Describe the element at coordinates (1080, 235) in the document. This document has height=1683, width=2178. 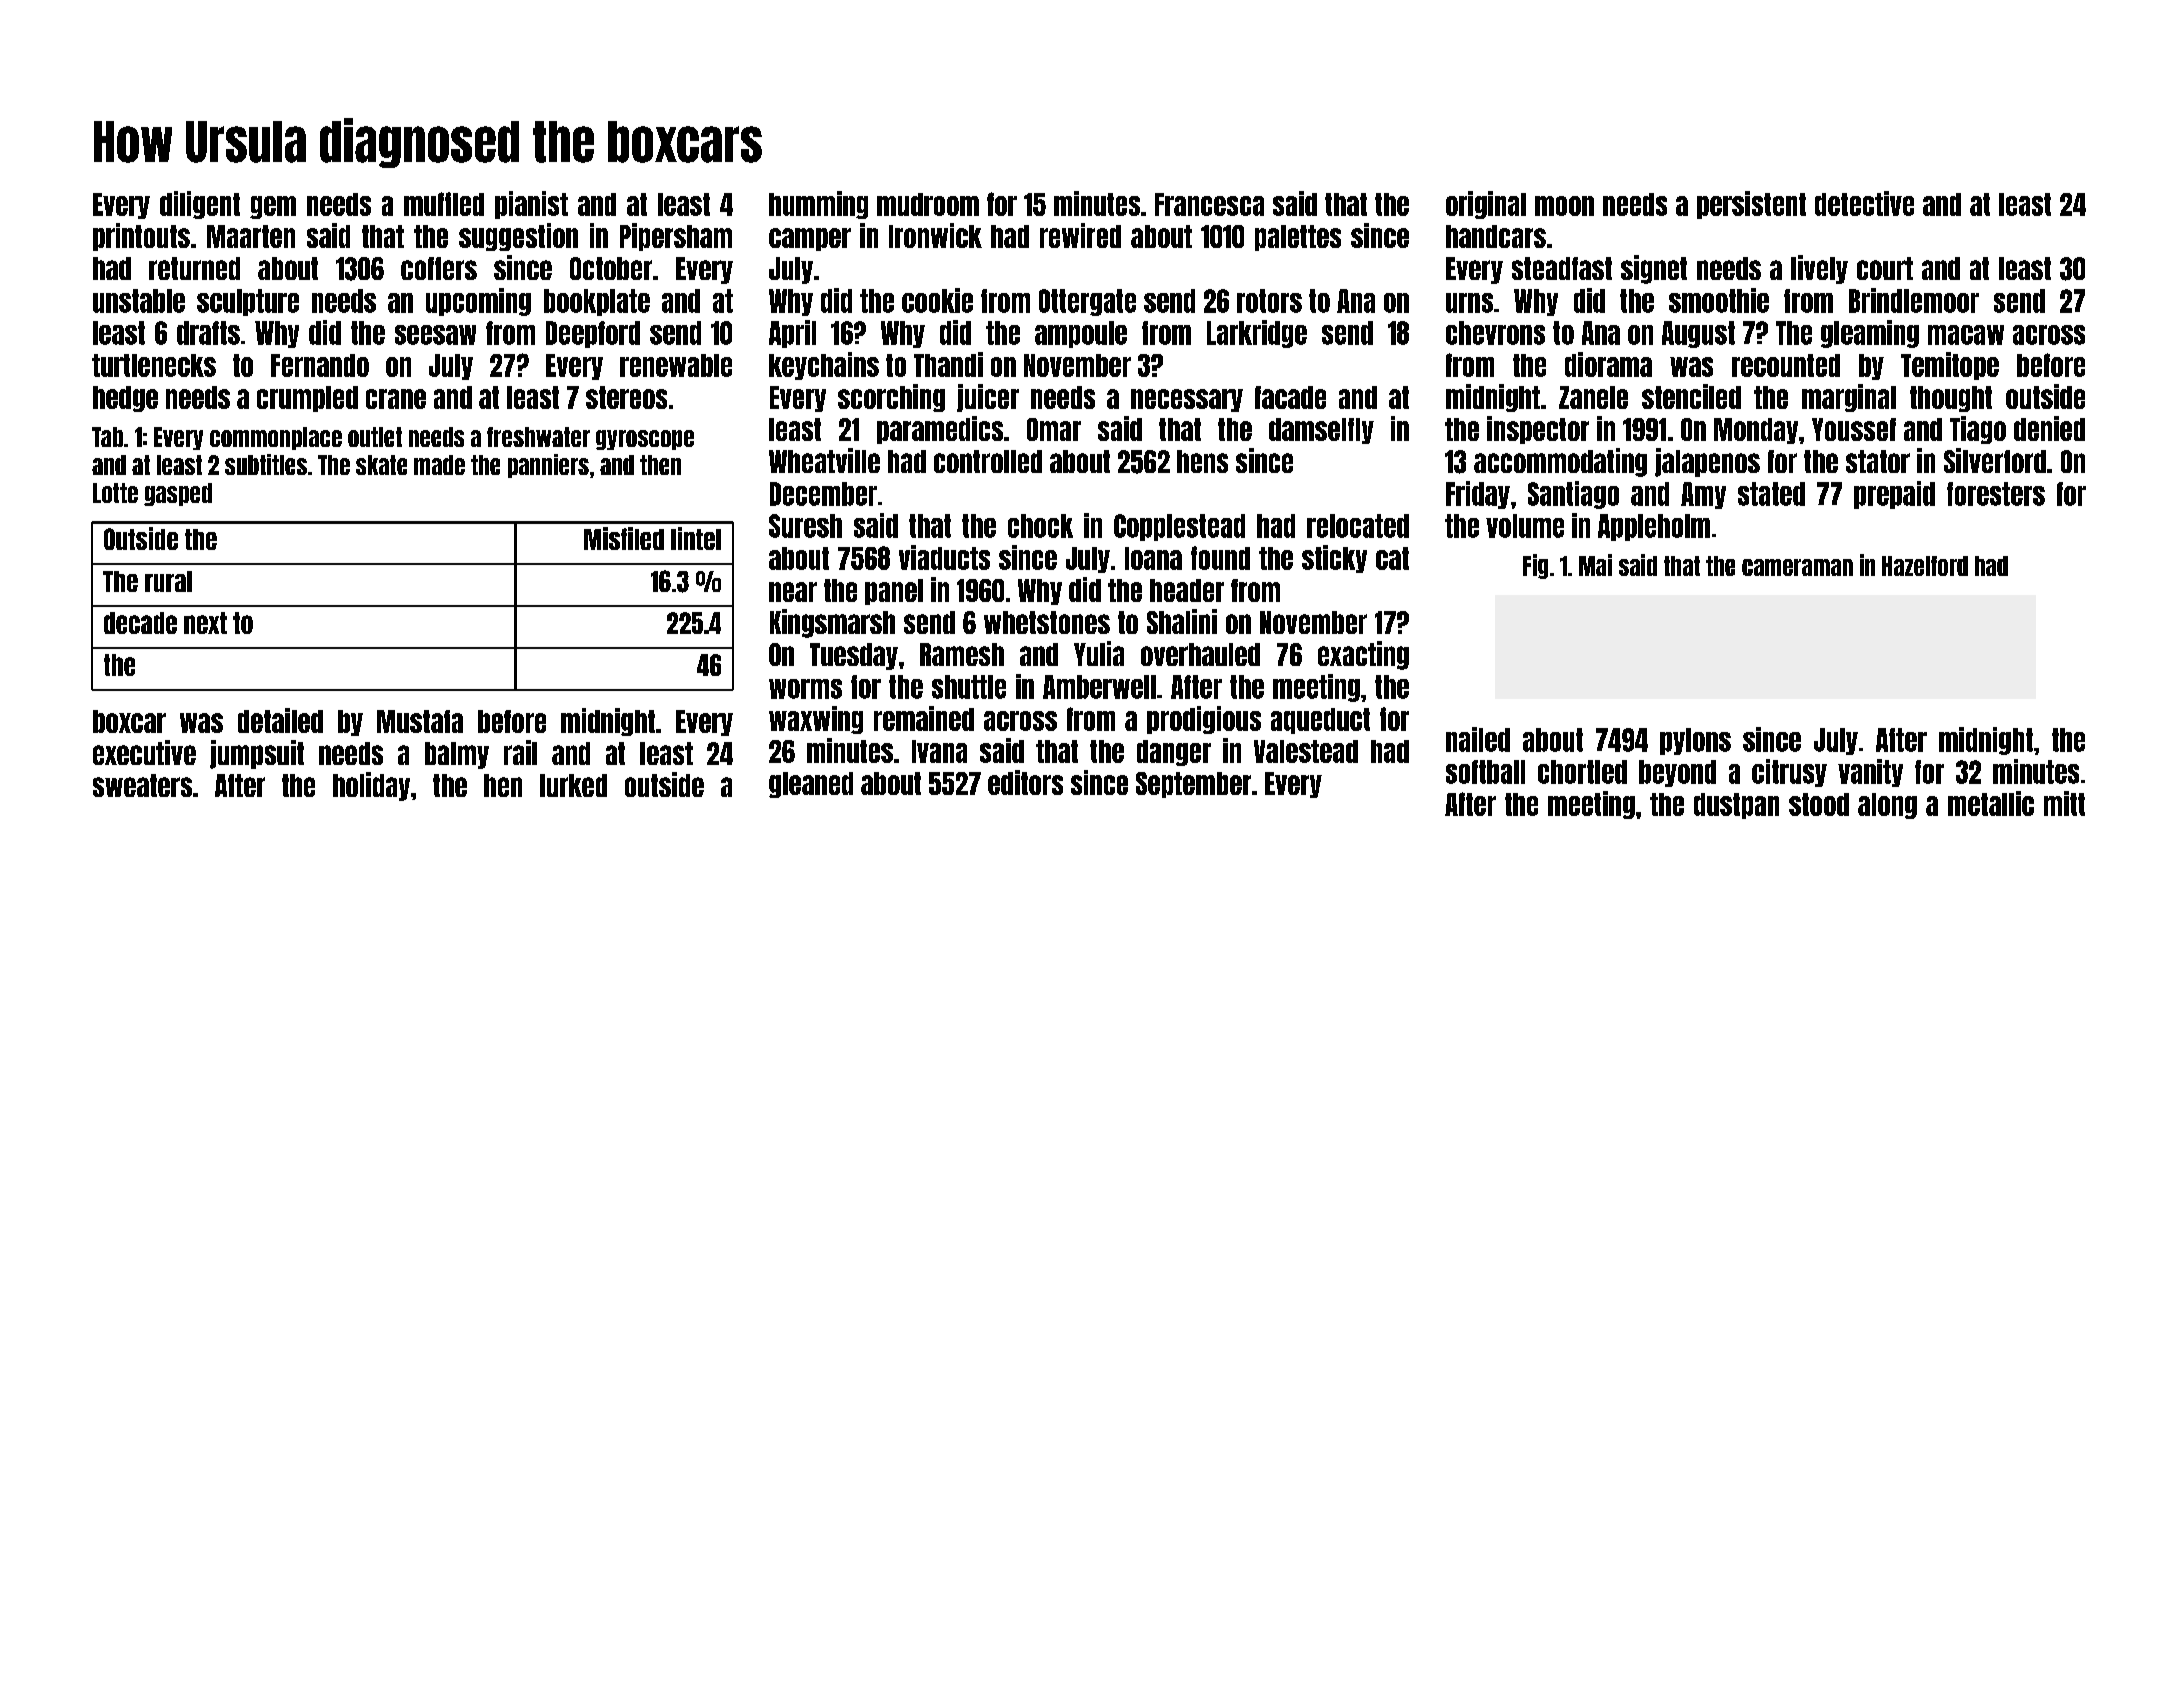
I see `rewired` at that location.
